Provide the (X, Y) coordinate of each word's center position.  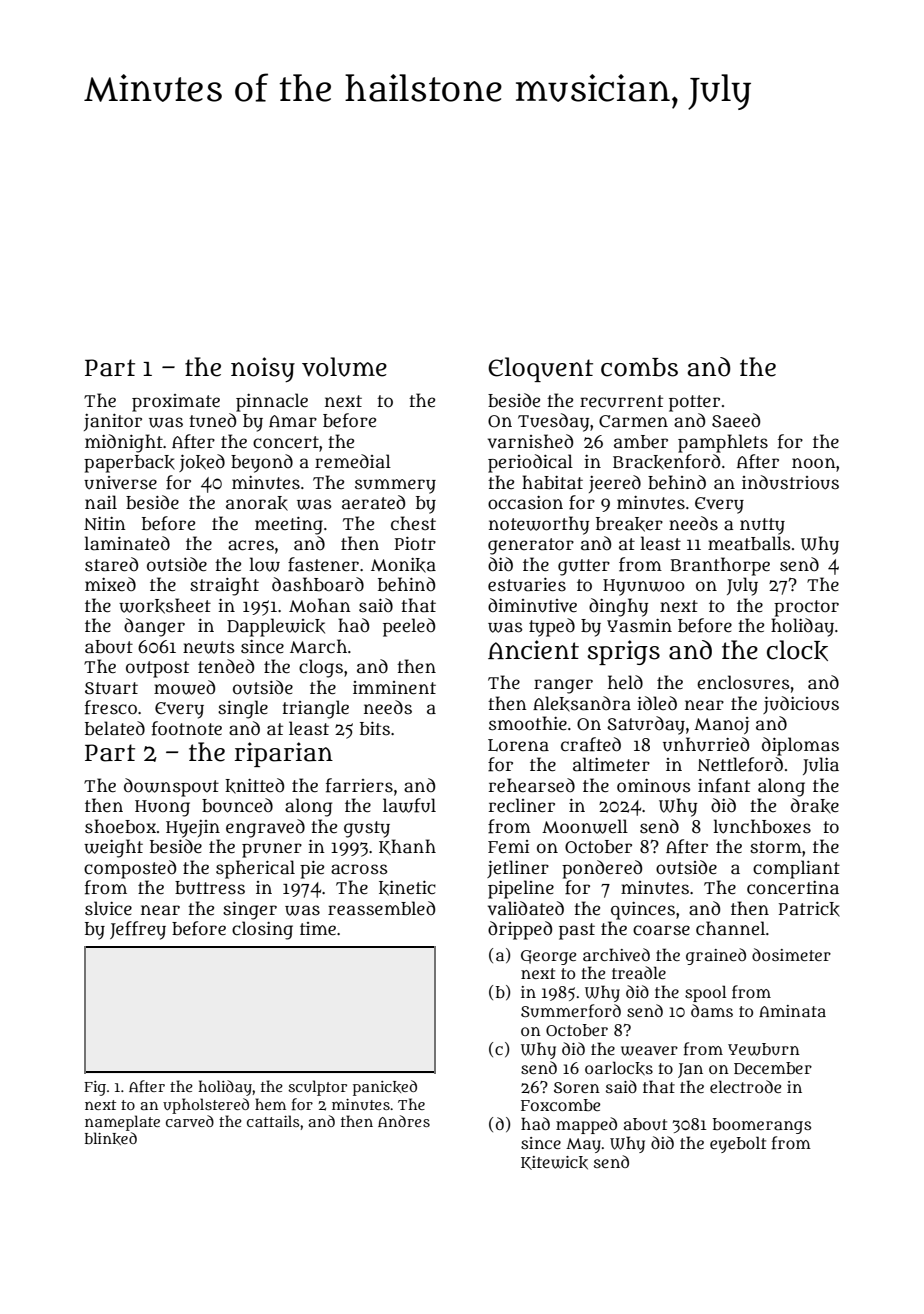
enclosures (743, 682)
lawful (409, 805)
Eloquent (540, 369)
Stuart (111, 688)
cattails (273, 1121)
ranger (563, 686)
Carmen (633, 421)
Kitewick (554, 1163)
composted (130, 869)
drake (815, 806)
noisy (263, 369)
